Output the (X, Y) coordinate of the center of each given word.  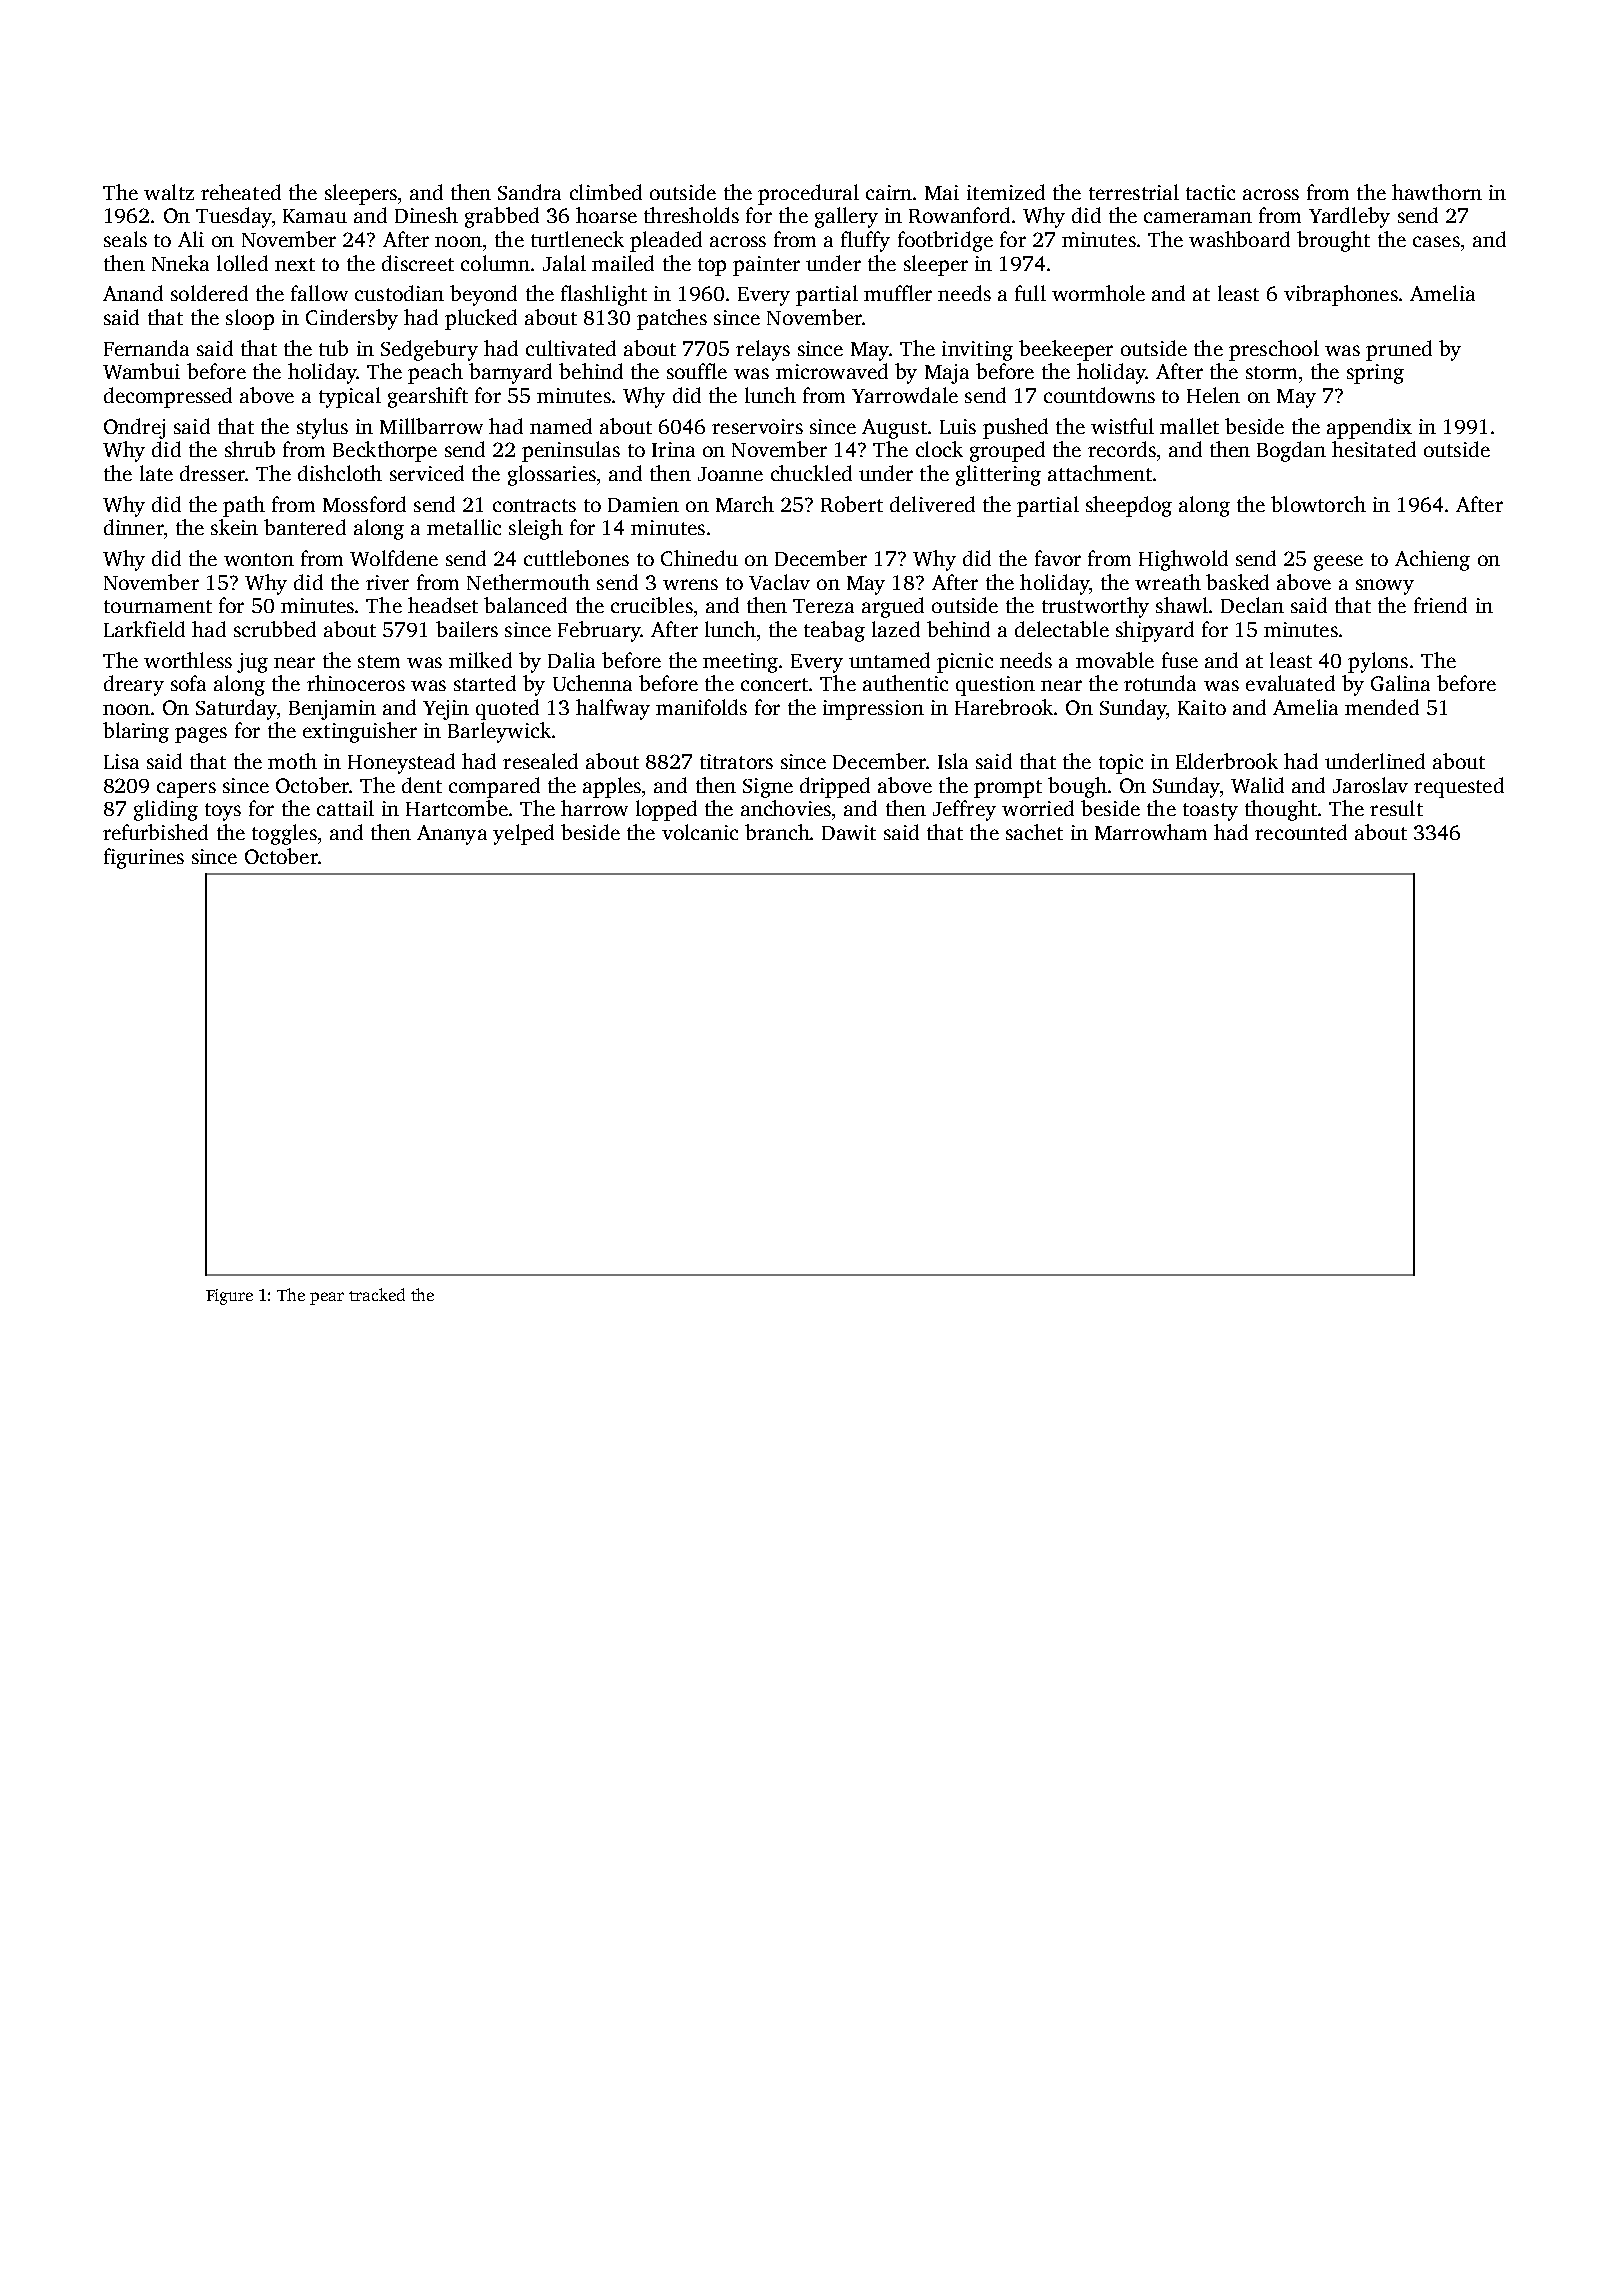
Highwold (1183, 560)
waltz (169, 192)
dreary (134, 685)
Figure (229, 1297)
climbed (606, 192)
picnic (965, 663)
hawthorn (1437, 192)
